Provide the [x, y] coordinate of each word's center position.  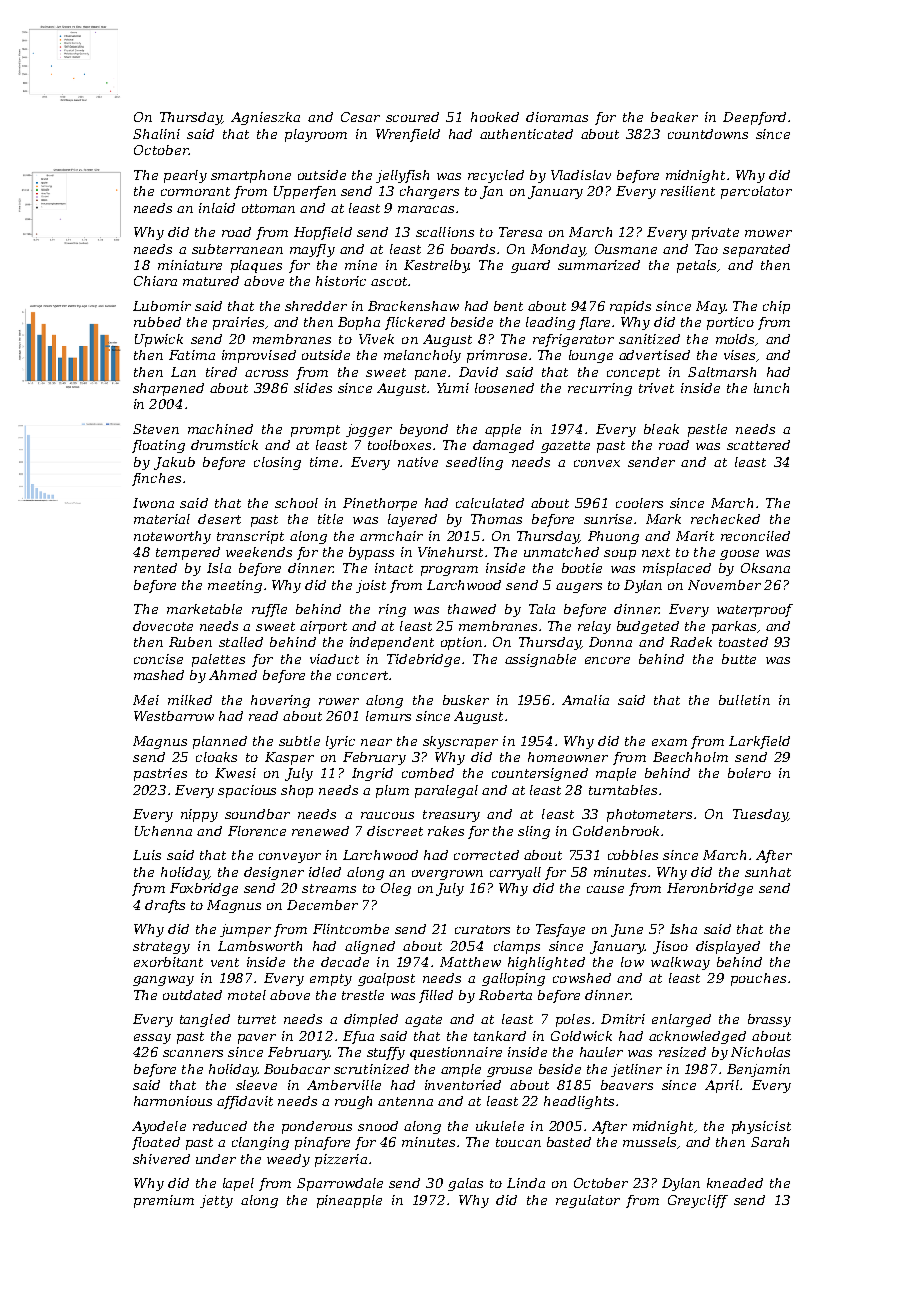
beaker [674, 117]
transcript [250, 537]
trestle [363, 995]
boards [473, 249]
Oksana [765, 568]
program [449, 571]
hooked [495, 117]
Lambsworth [260, 946]
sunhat [768, 872]
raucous [387, 815]
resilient [688, 191]
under [216, 1159]
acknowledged [697, 1037]
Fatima [192, 355]
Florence [257, 831]
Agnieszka [265, 118]
